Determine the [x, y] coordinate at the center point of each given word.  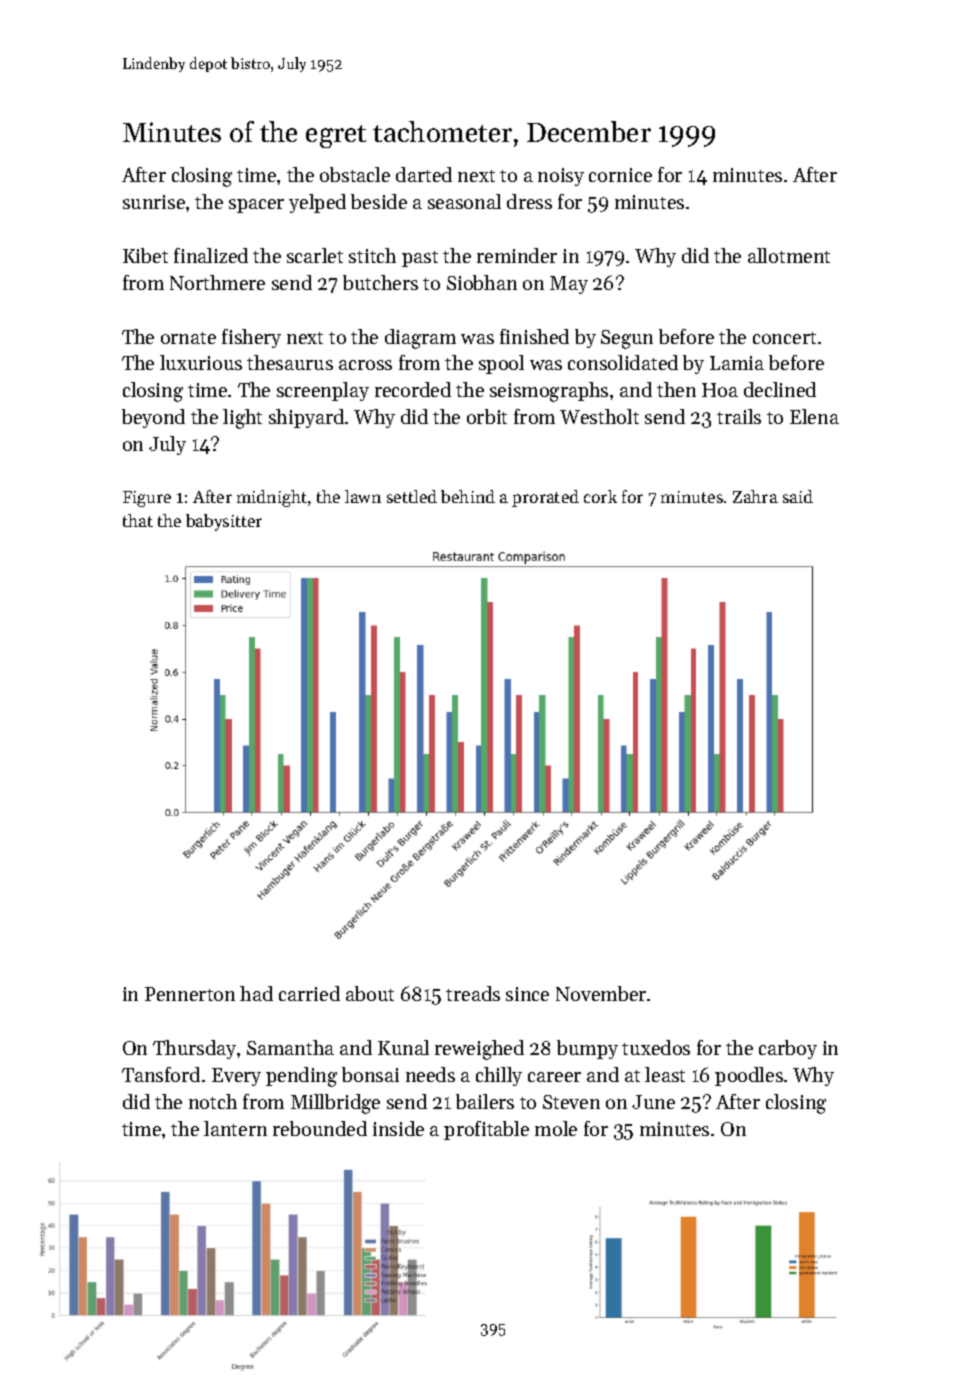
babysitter [224, 522]
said [798, 496]
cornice [620, 175]
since [527, 994]
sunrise [154, 202]
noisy [561, 177]
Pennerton [190, 994]
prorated [545, 498]
